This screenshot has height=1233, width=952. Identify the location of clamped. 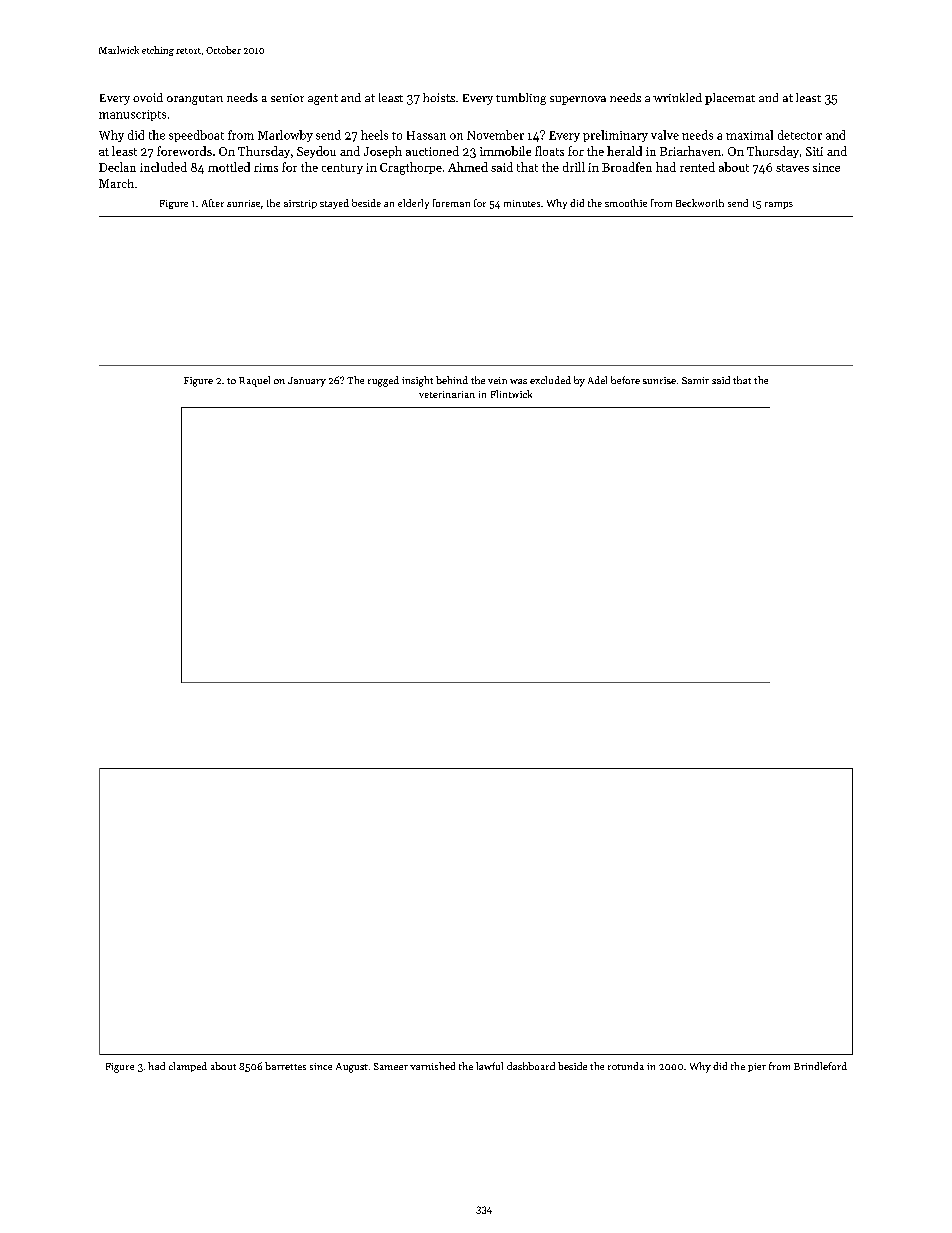
(188, 1067).
